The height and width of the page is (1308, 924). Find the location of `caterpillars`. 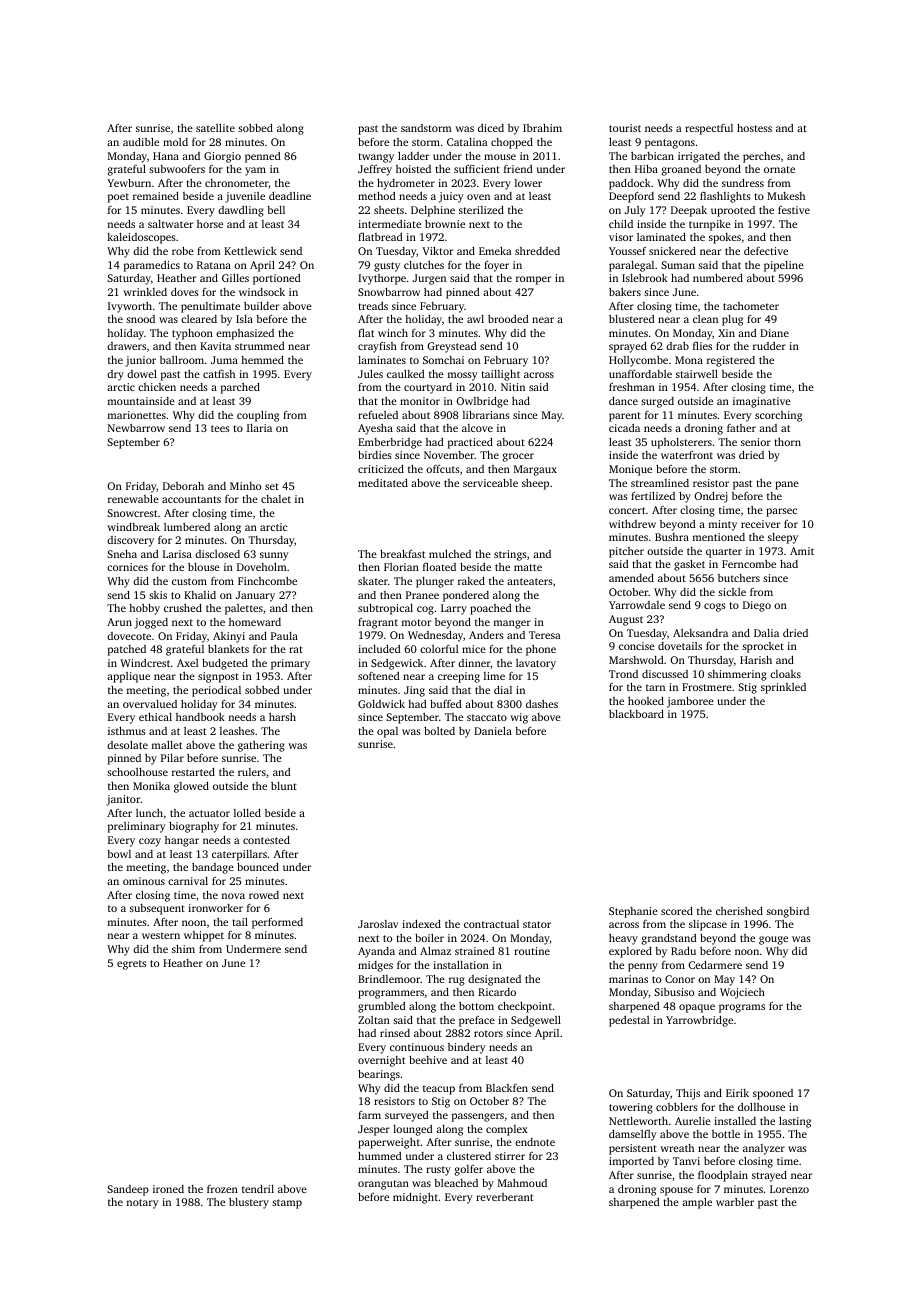

caterpillars is located at coordinates (239, 855).
